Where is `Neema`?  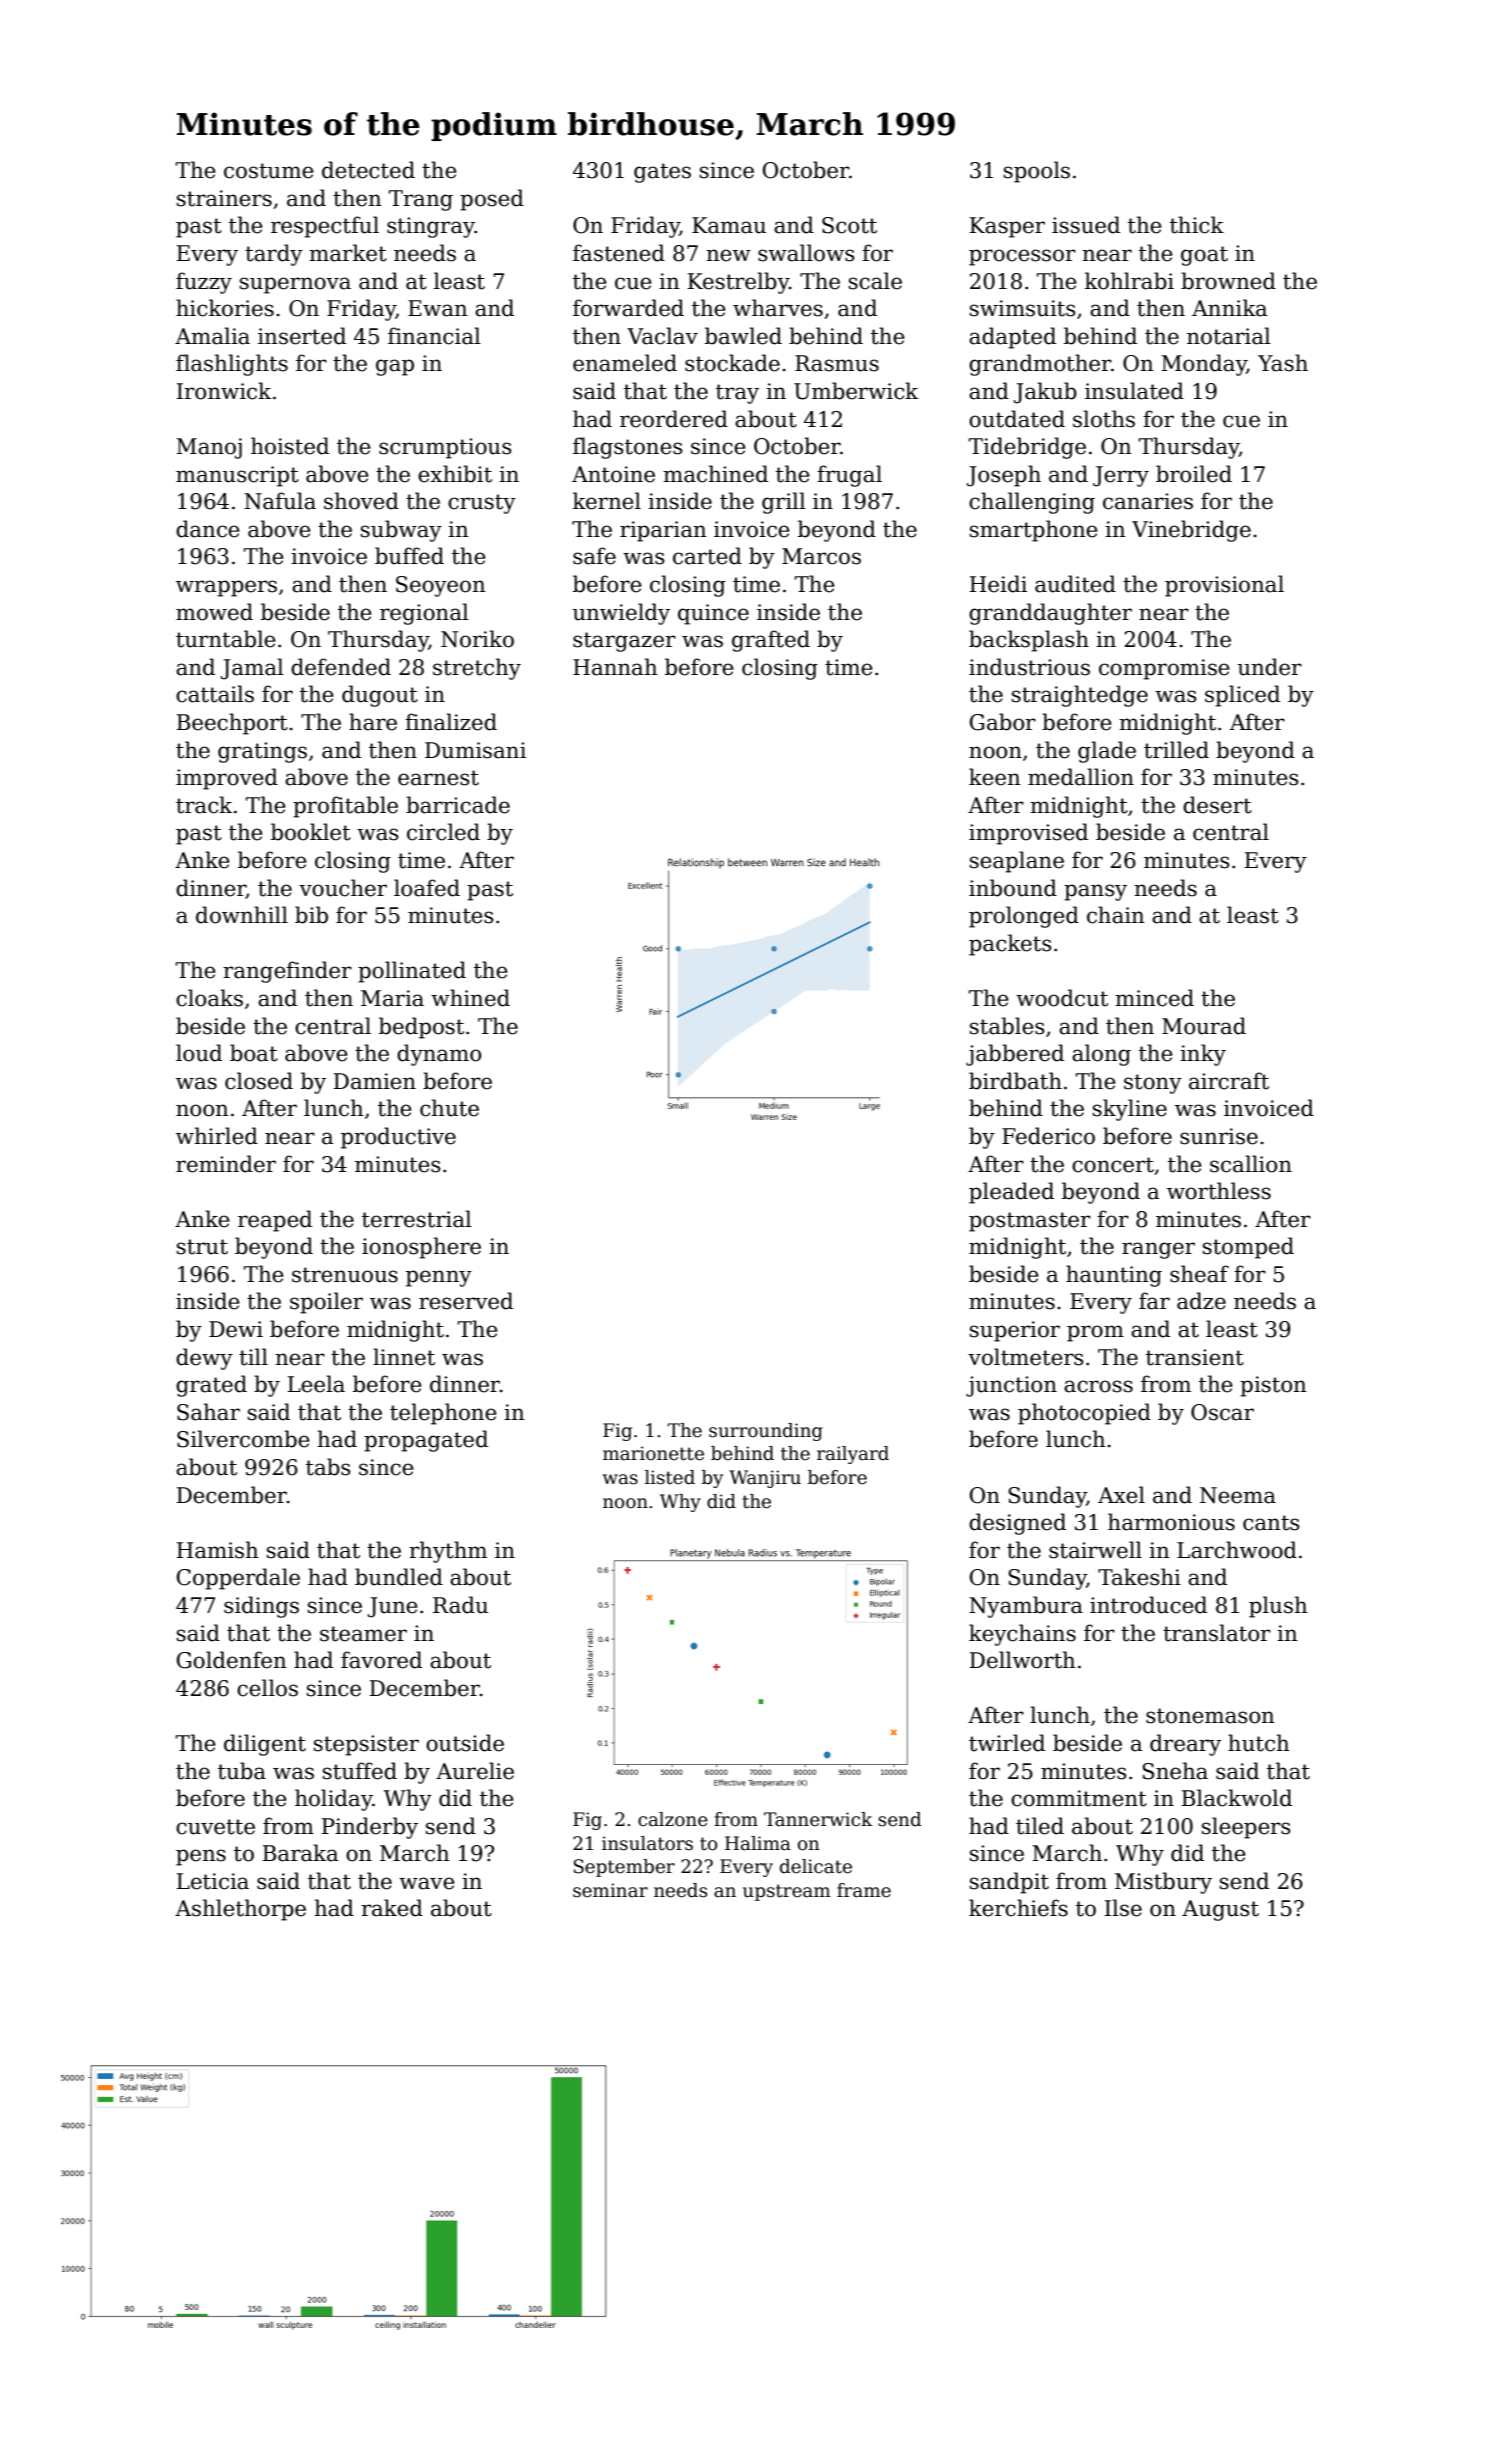
Neema is located at coordinates (1238, 1495).
